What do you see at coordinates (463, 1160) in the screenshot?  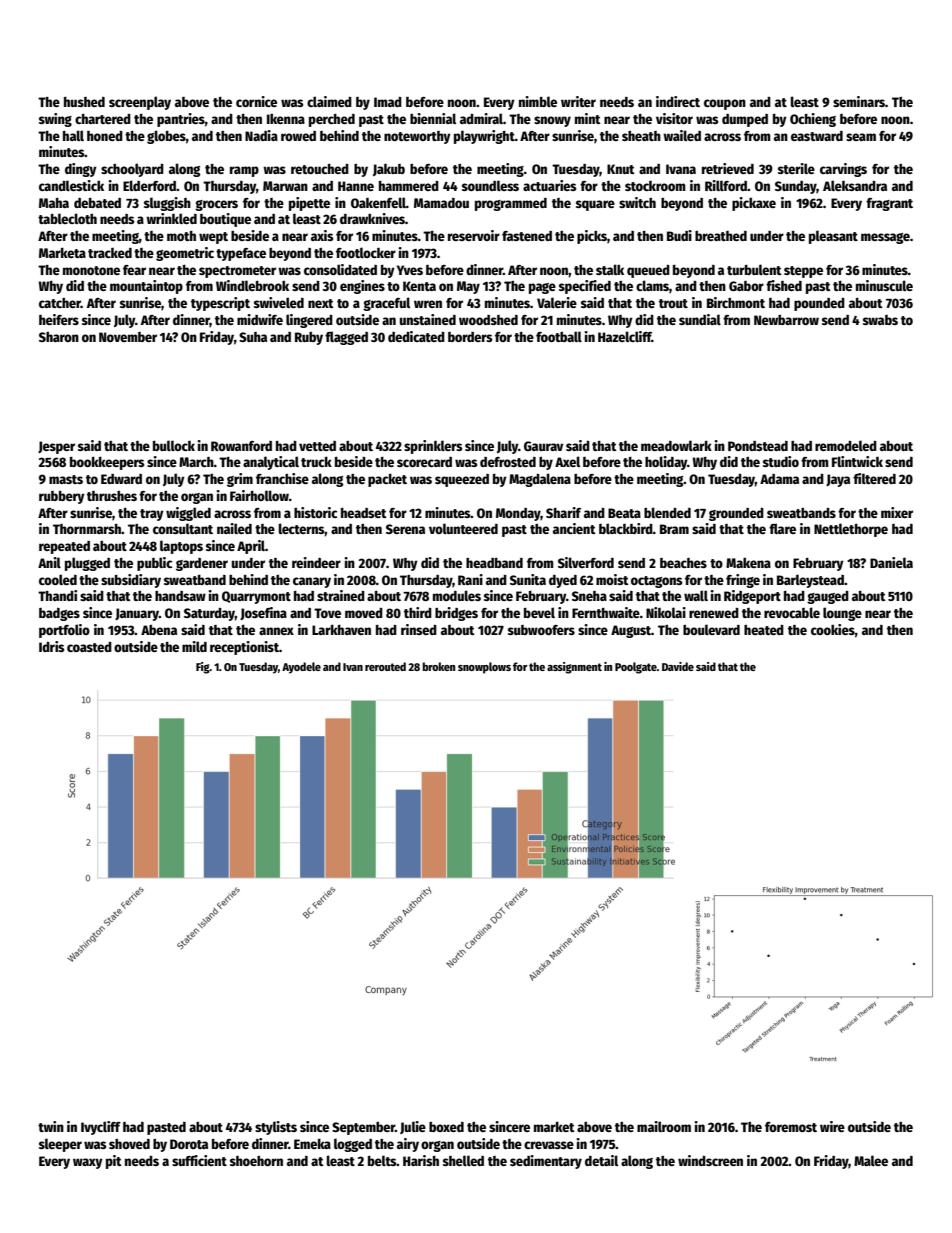 I see `shelled` at bounding box center [463, 1160].
